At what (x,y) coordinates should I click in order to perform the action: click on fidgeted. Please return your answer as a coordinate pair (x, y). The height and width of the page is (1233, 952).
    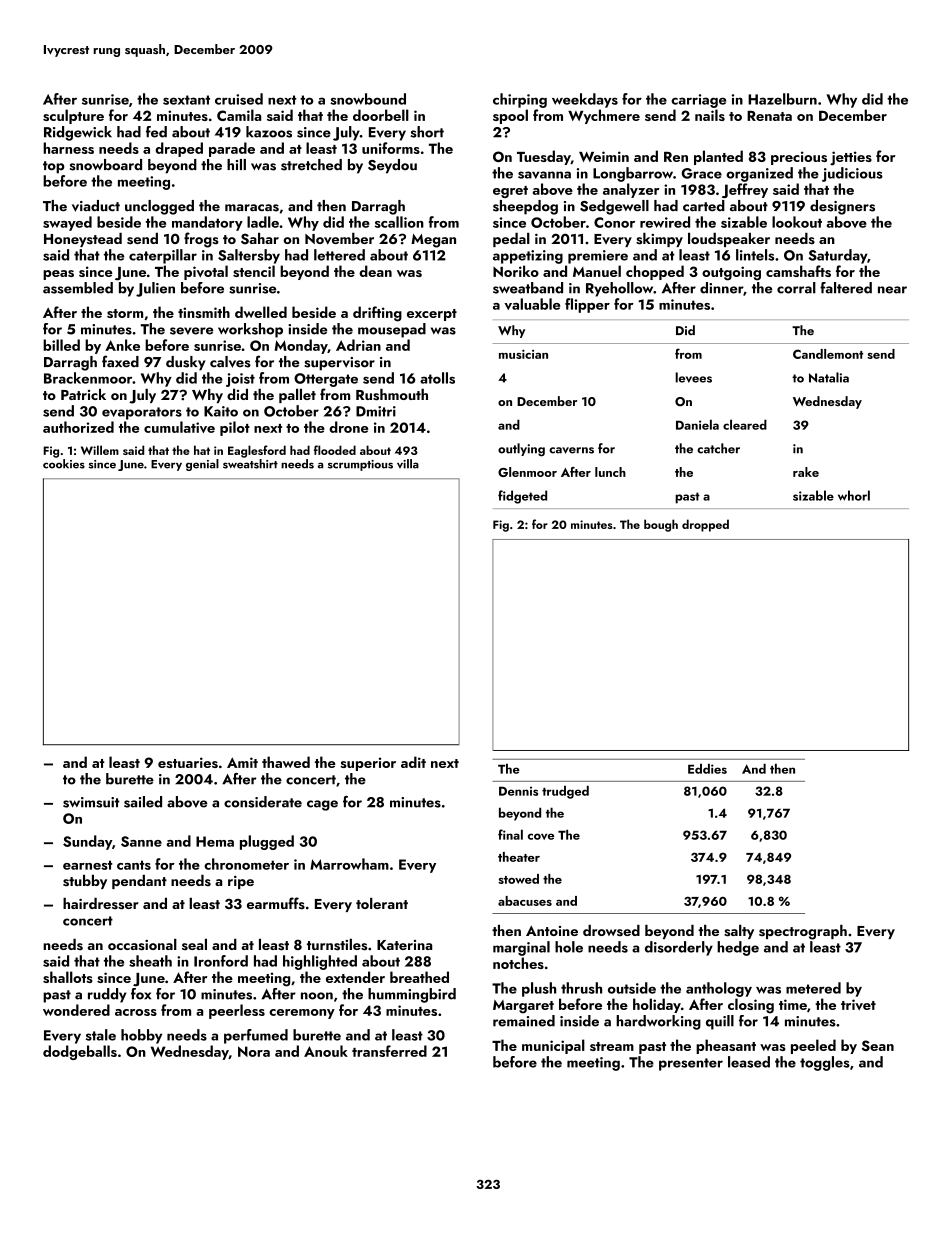
    Looking at the image, I should click on (522, 497).
